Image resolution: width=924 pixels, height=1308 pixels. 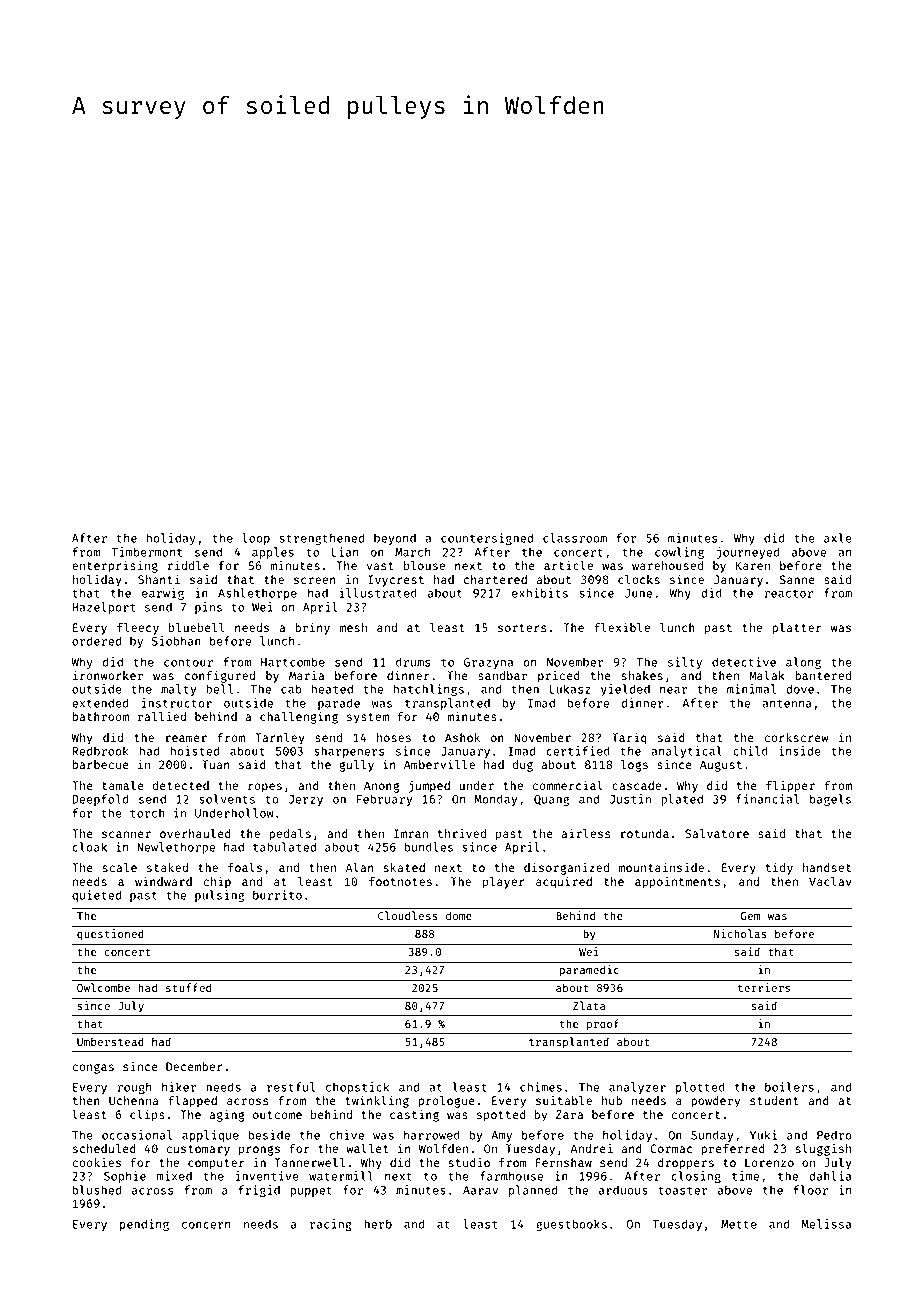 I want to click on beyond, so click(x=395, y=539).
